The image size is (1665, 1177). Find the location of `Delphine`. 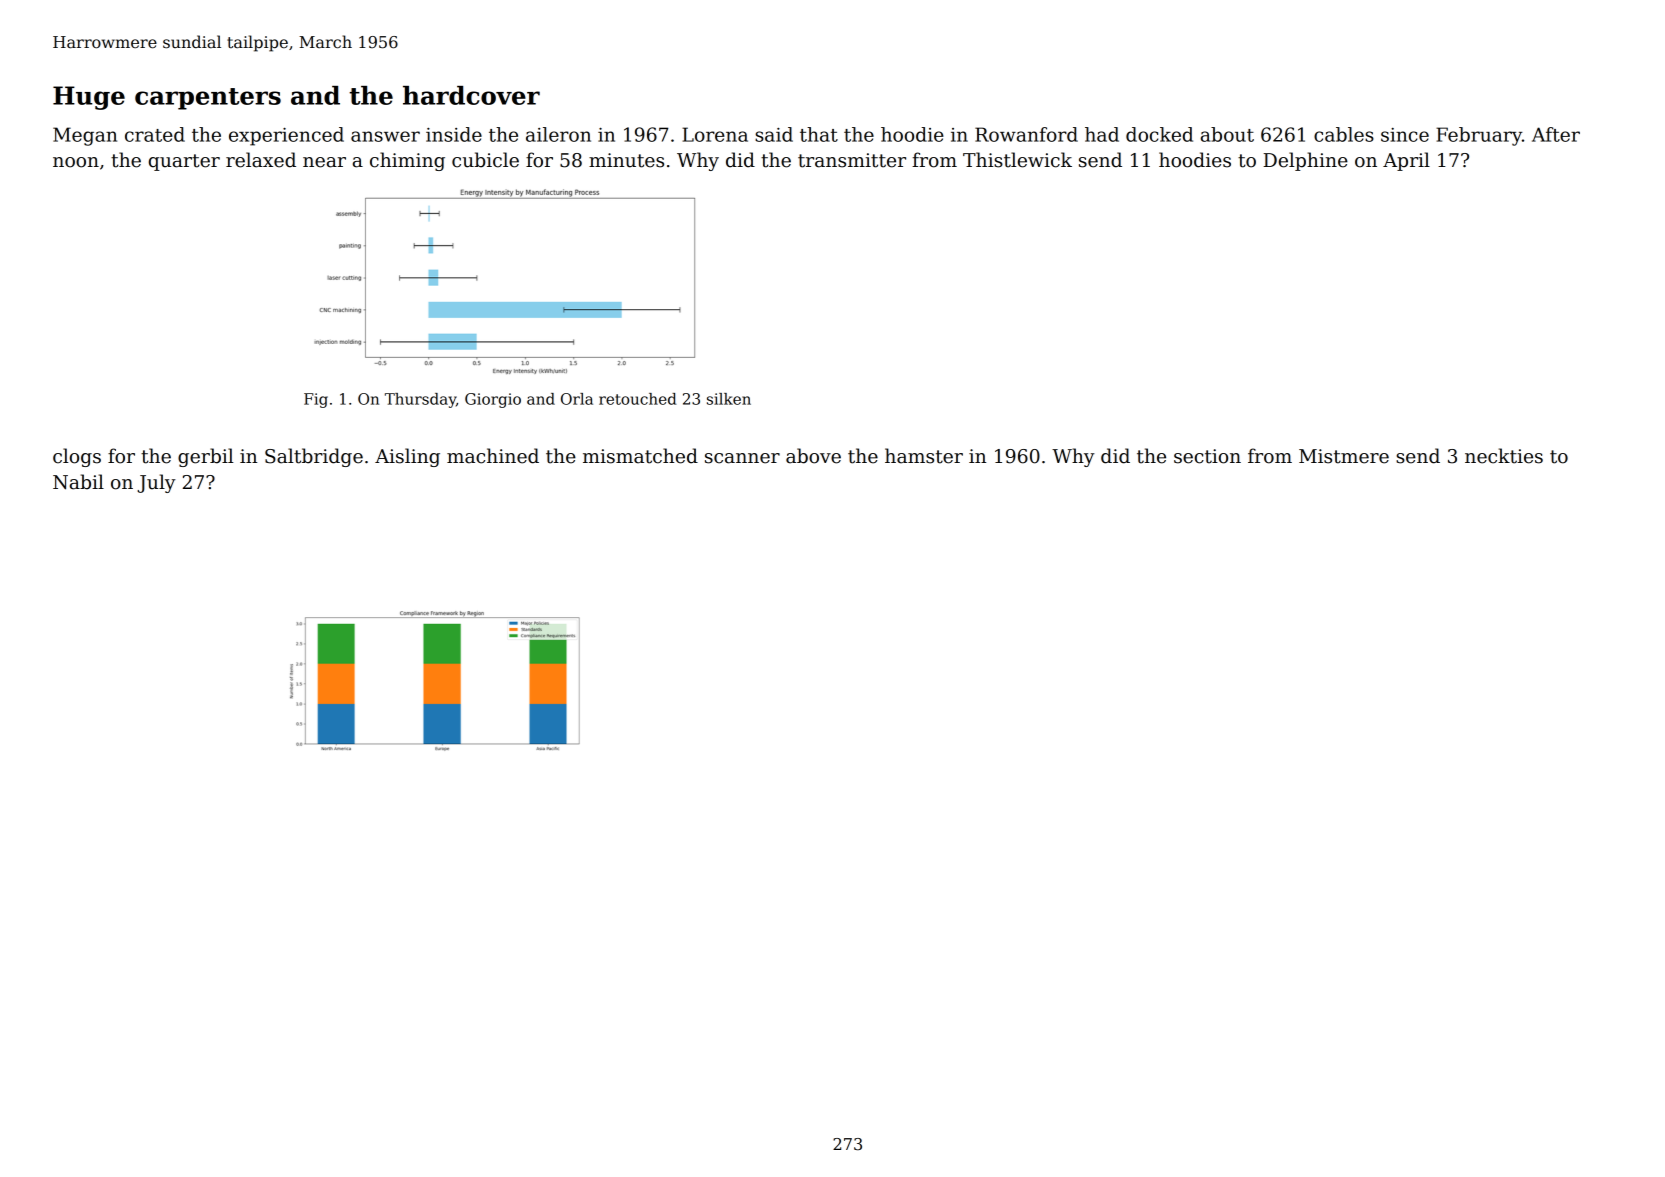

Delphine is located at coordinates (1305, 161).
